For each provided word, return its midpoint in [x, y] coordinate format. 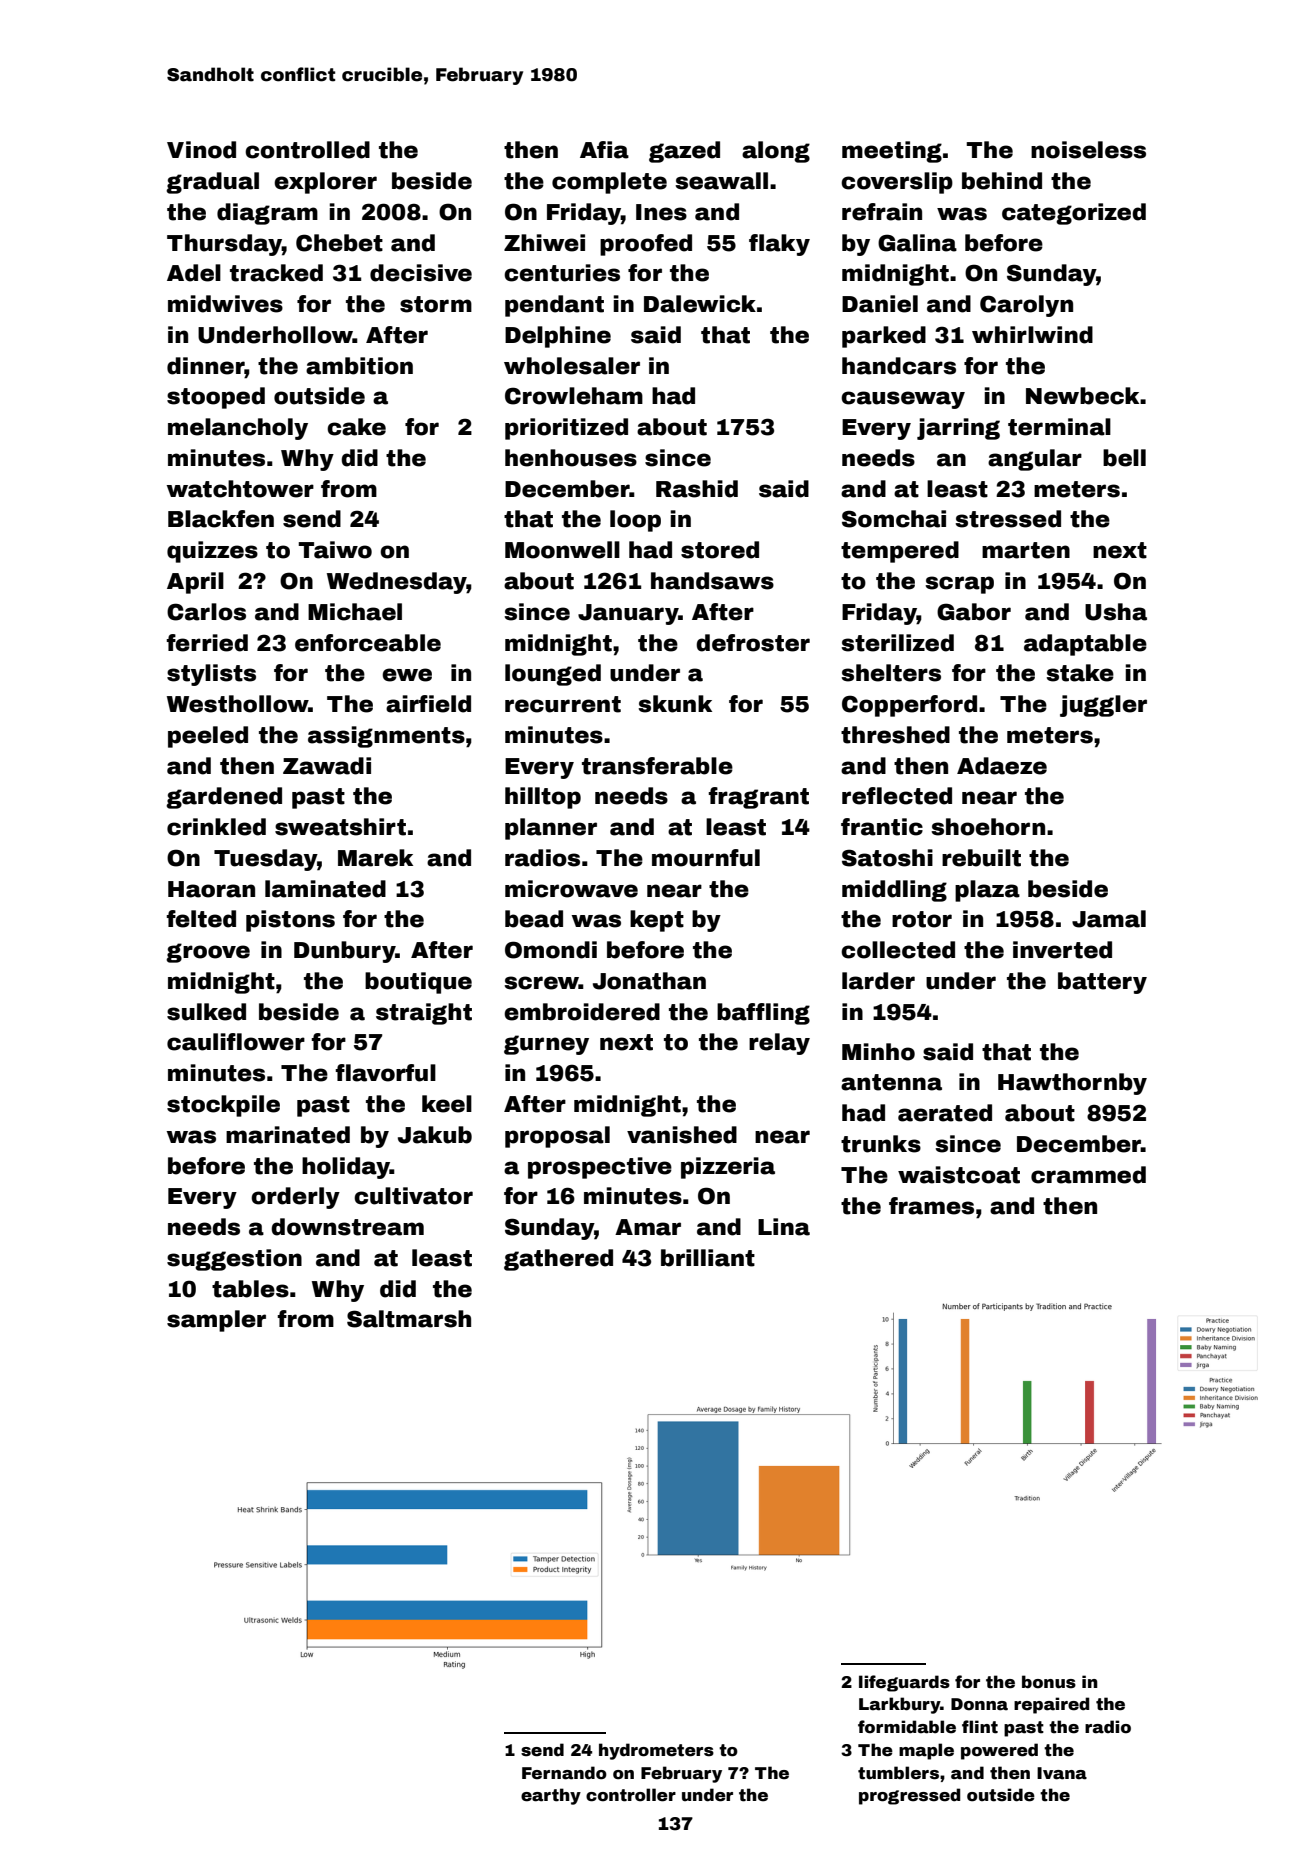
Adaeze [1002, 766]
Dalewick [700, 304]
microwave [571, 889]
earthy [551, 1796]
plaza [987, 891]
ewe [407, 675]
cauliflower [236, 1042]
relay [779, 1044]
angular [1035, 460]
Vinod [201, 150]
